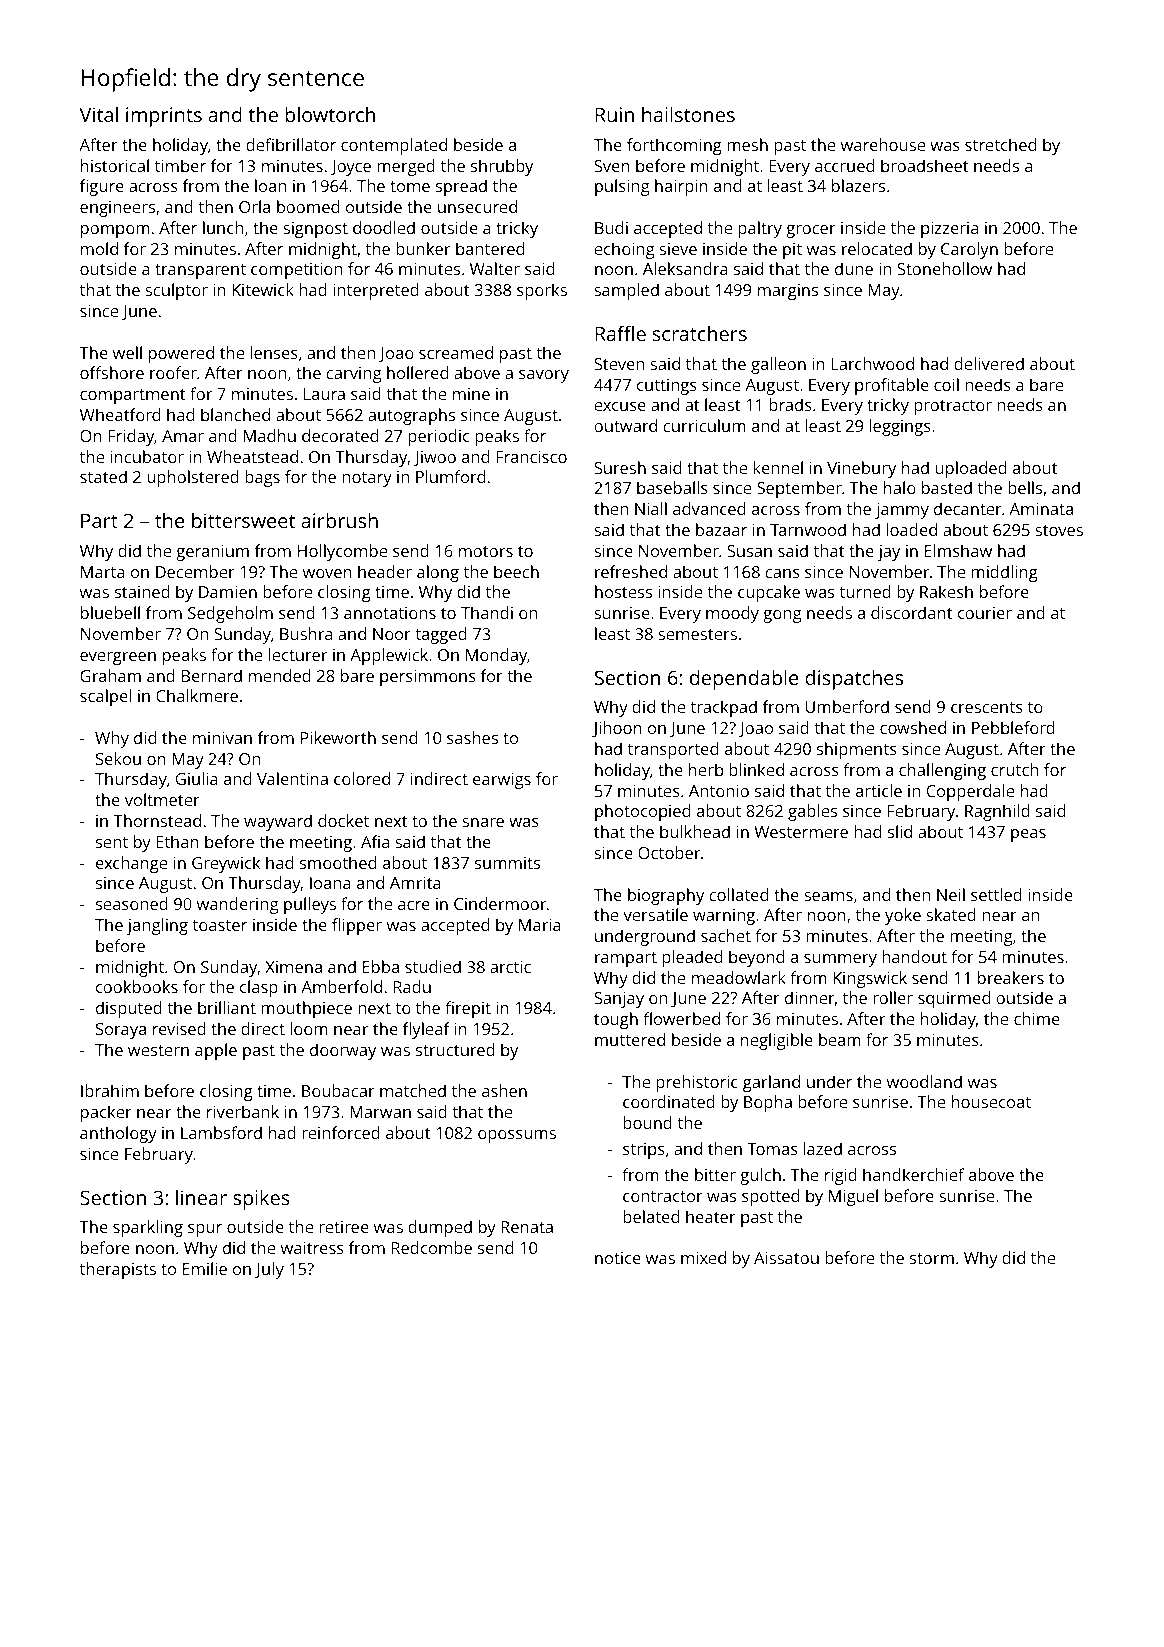 The height and width of the screenshot is (1647, 1164). What do you see at coordinates (991, 1101) in the screenshot?
I see `housecoat` at bounding box center [991, 1101].
